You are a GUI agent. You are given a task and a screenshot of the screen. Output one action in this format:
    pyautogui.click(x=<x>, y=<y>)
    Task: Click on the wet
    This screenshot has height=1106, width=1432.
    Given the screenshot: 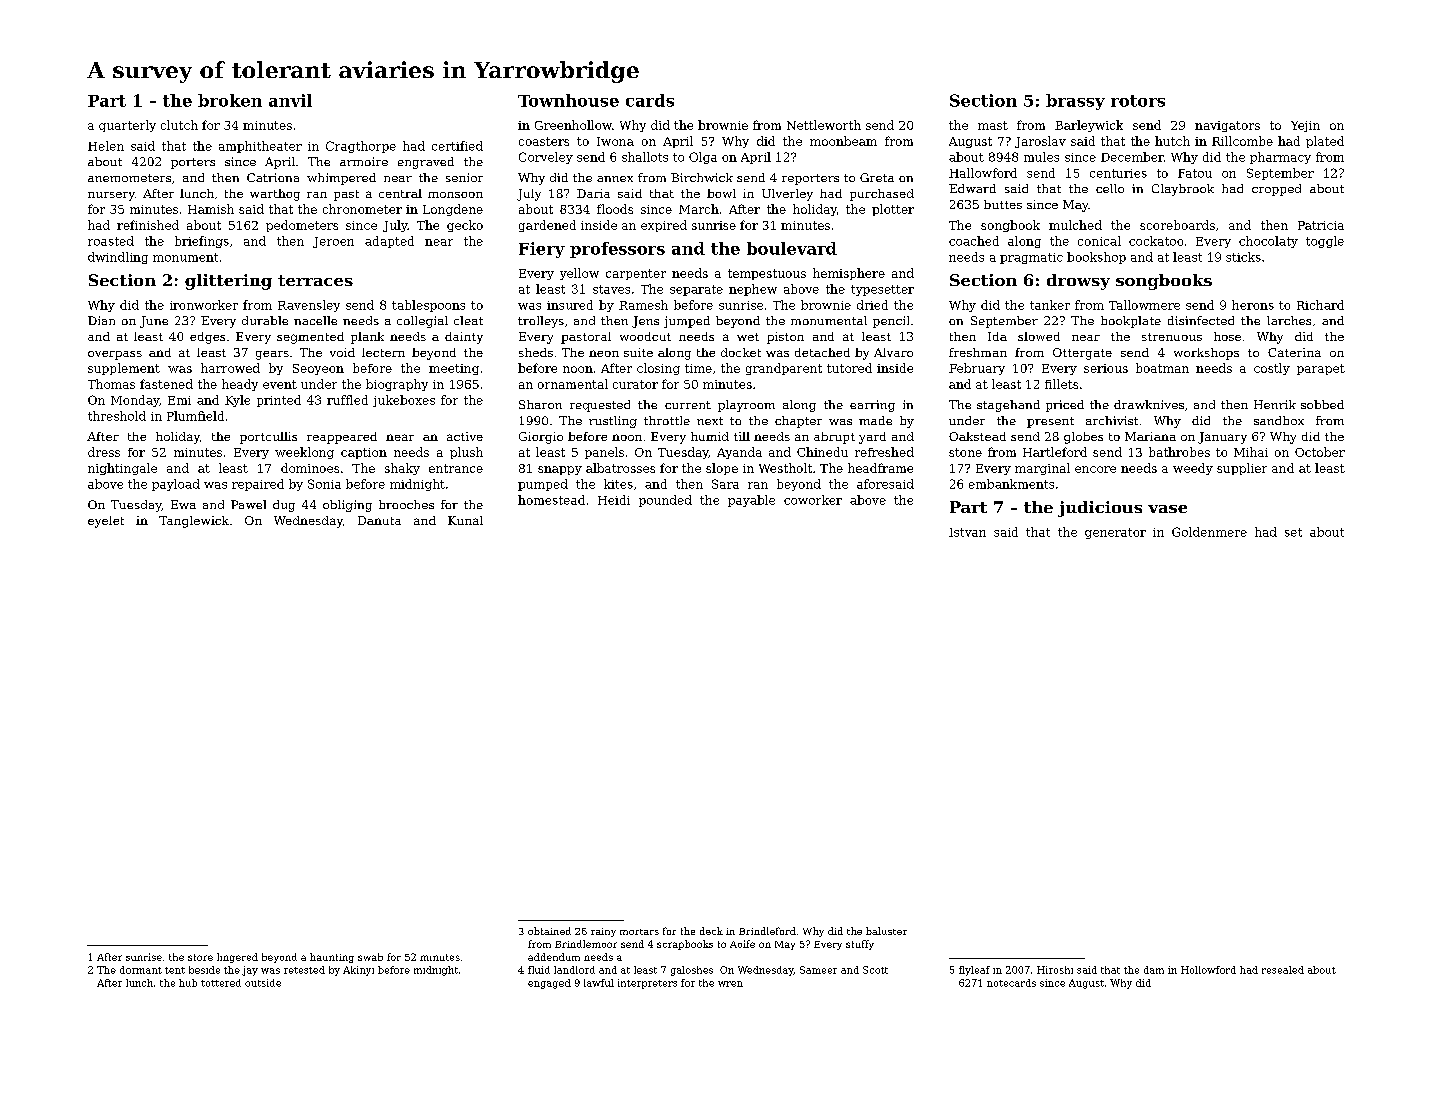 What is the action you would take?
    pyautogui.click(x=748, y=337)
